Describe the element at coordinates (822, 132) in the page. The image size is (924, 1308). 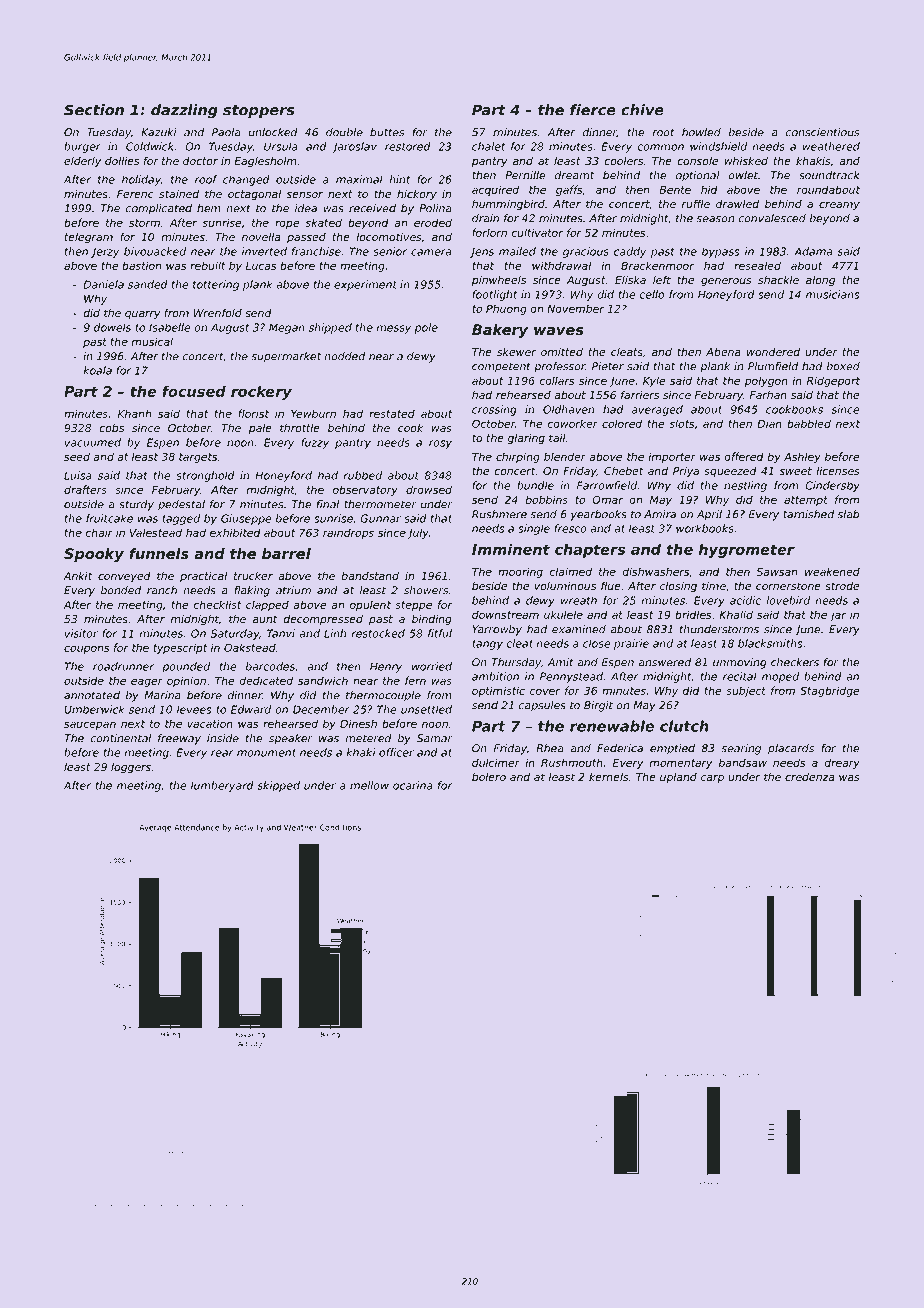
I see `conscientious` at that location.
